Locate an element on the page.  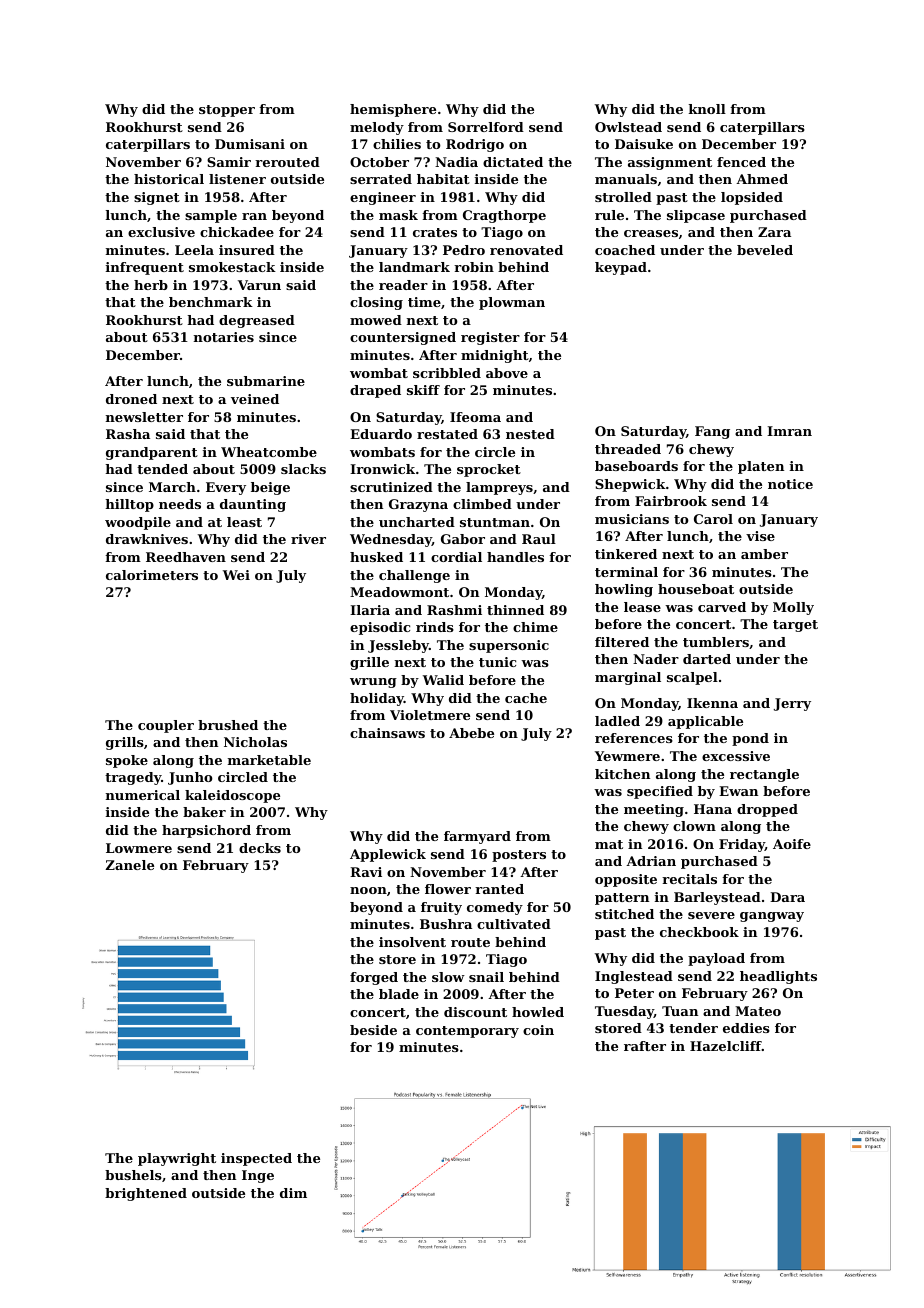
bushels is located at coordinates (133, 1175).
